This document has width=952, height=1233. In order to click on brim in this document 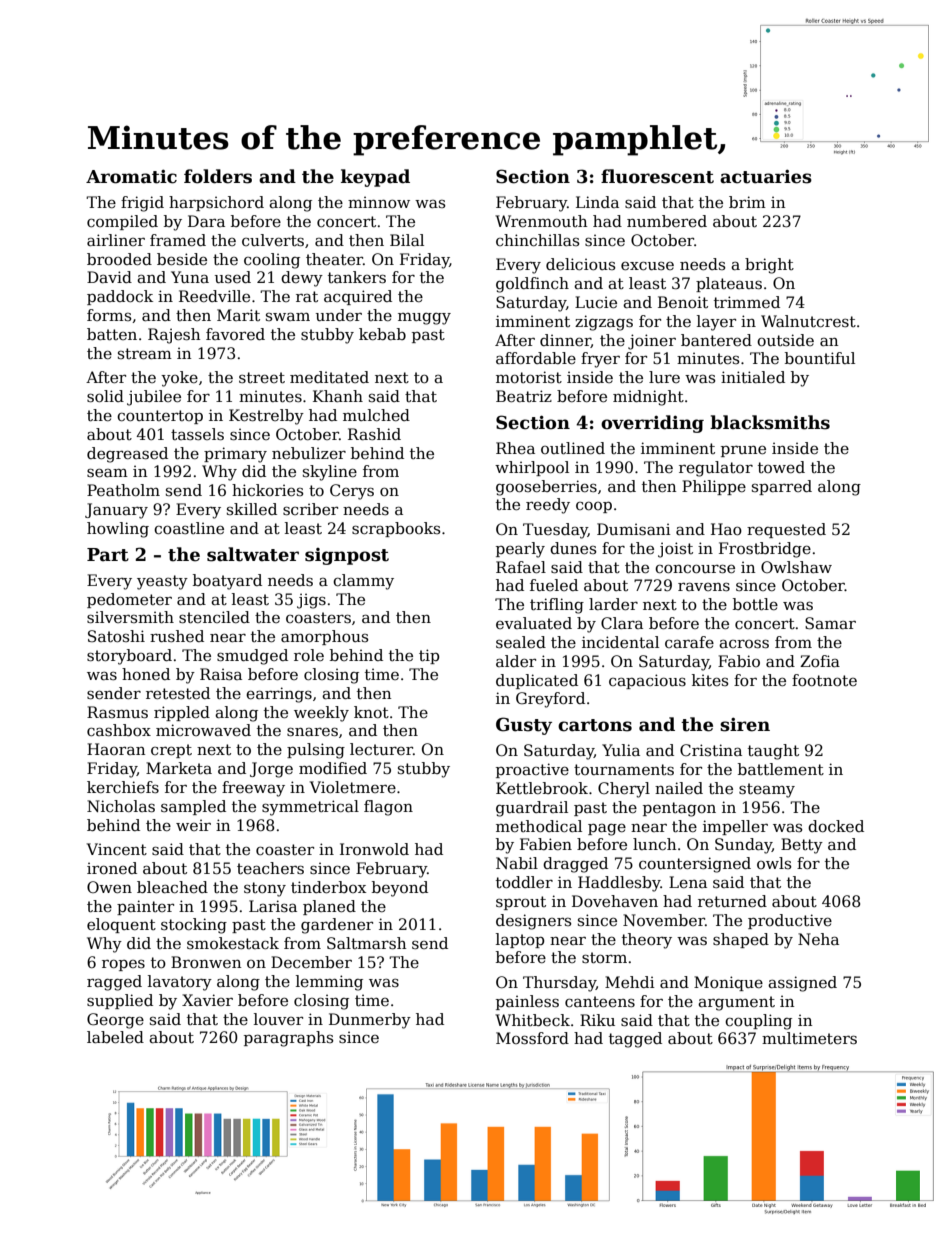, I will do `click(747, 202)`.
